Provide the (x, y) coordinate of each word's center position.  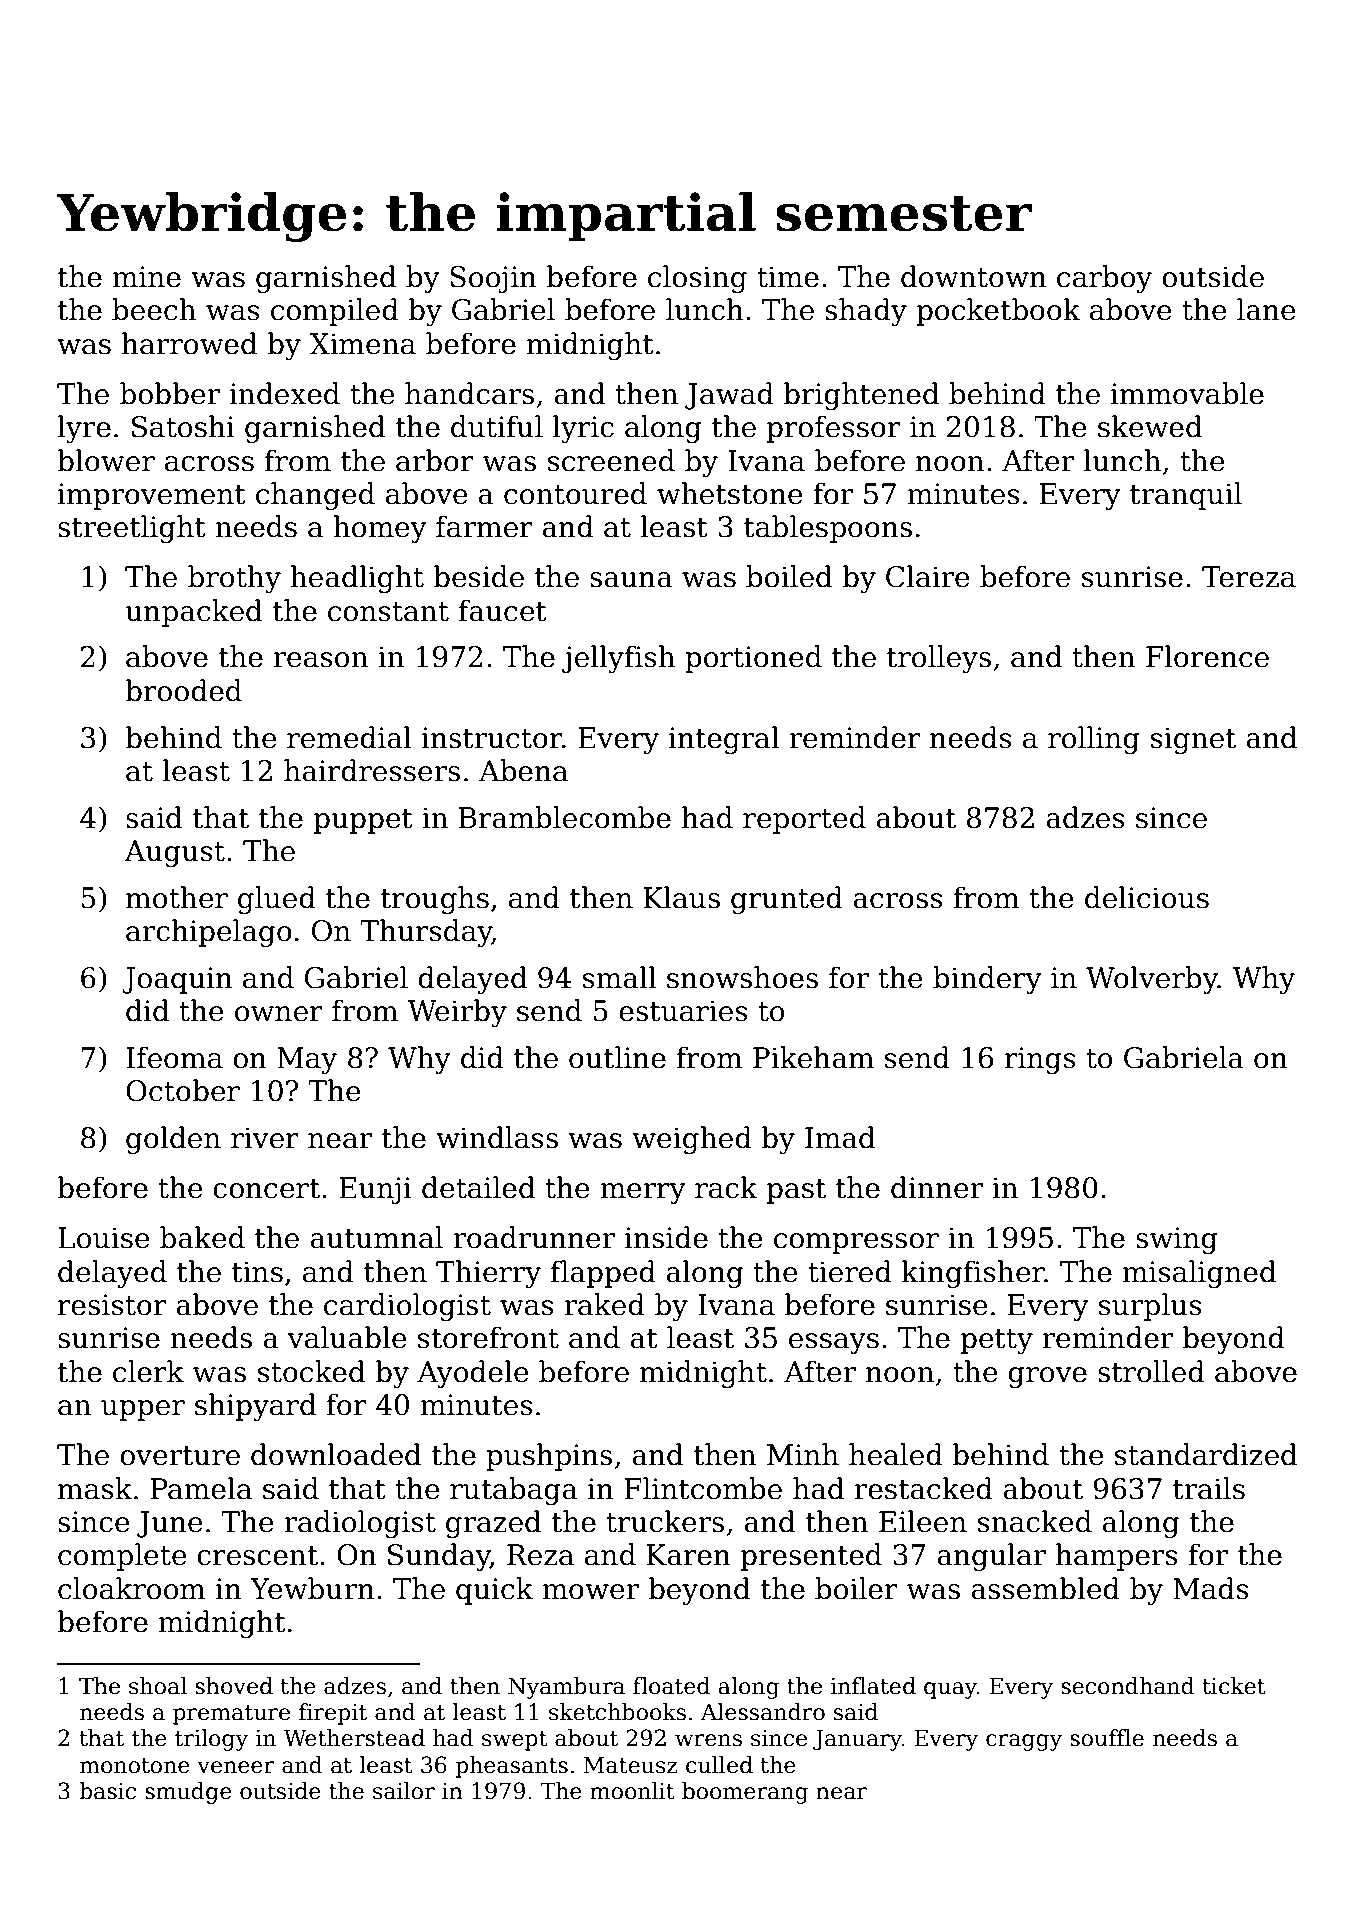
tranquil (1186, 496)
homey (380, 529)
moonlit (632, 1791)
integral (724, 740)
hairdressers (372, 770)
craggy (1024, 1742)
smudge (188, 1793)
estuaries (683, 1011)
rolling (1094, 740)
